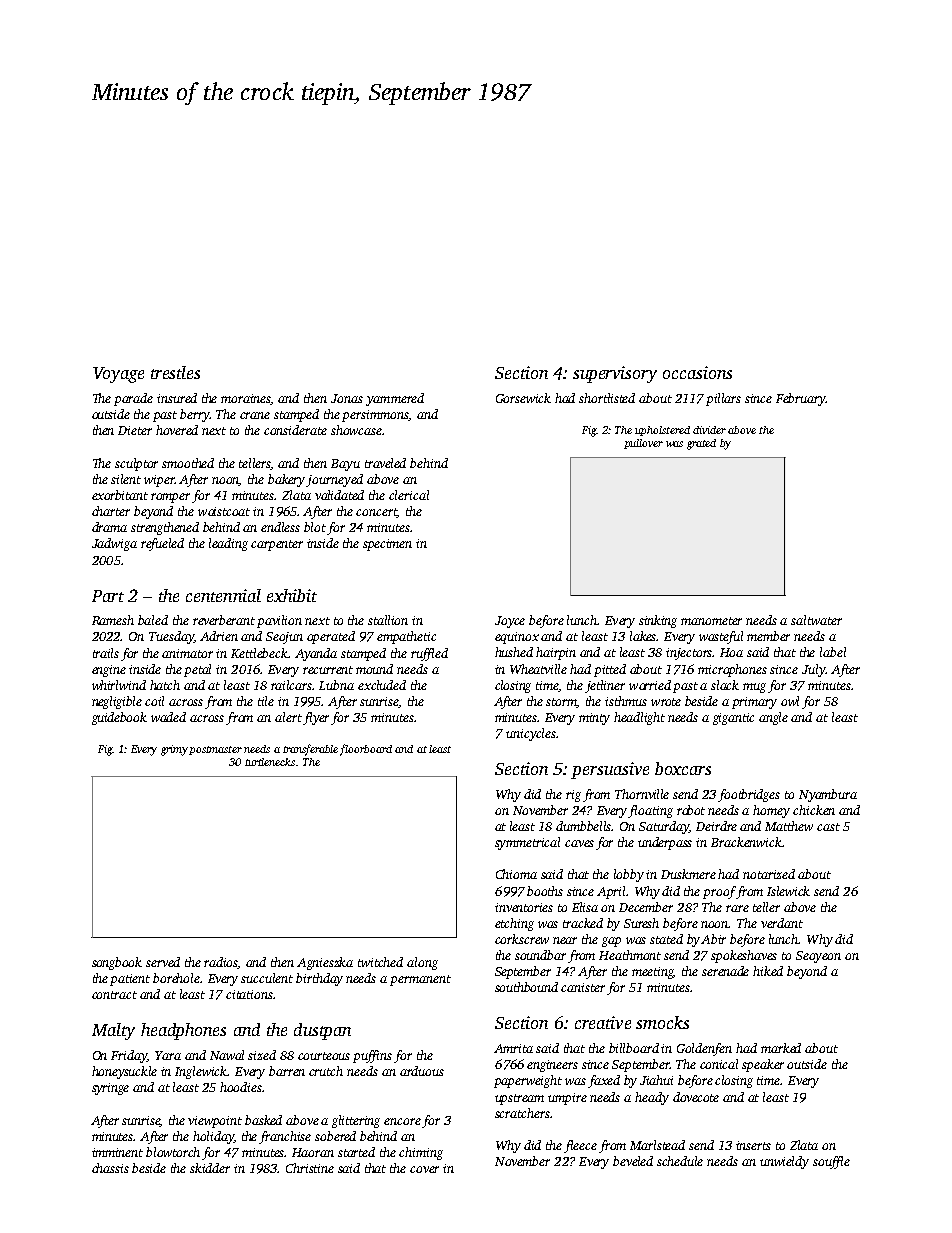 This document has width=952, height=1233. What do you see at coordinates (163, 962) in the document?
I see `served` at bounding box center [163, 962].
